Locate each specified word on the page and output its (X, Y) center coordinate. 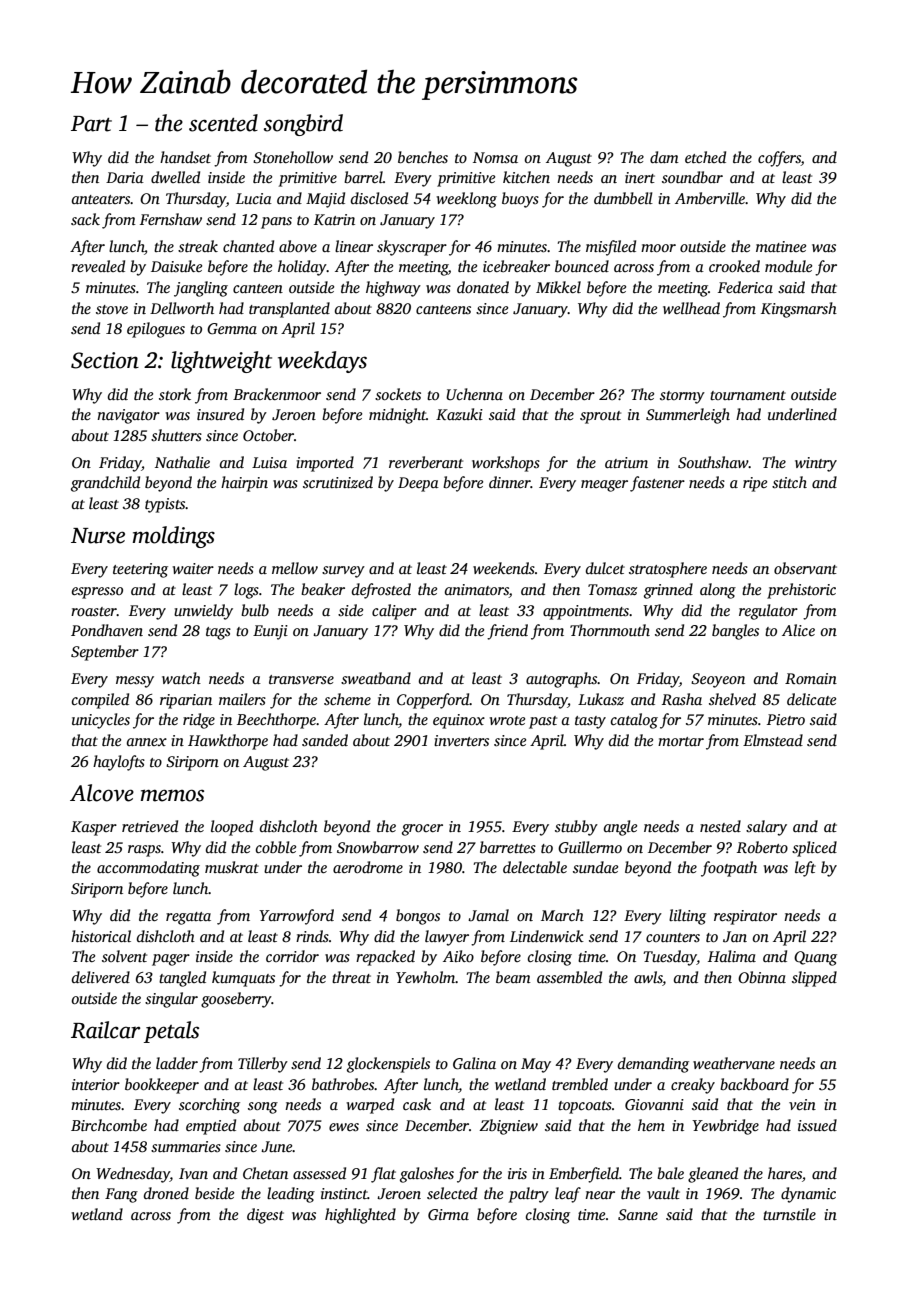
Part (91, 124)
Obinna (762, 977)
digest (265, 1216)
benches (423, 157)
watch (181, 678)
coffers (779, 159)
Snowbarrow (378, 847)
